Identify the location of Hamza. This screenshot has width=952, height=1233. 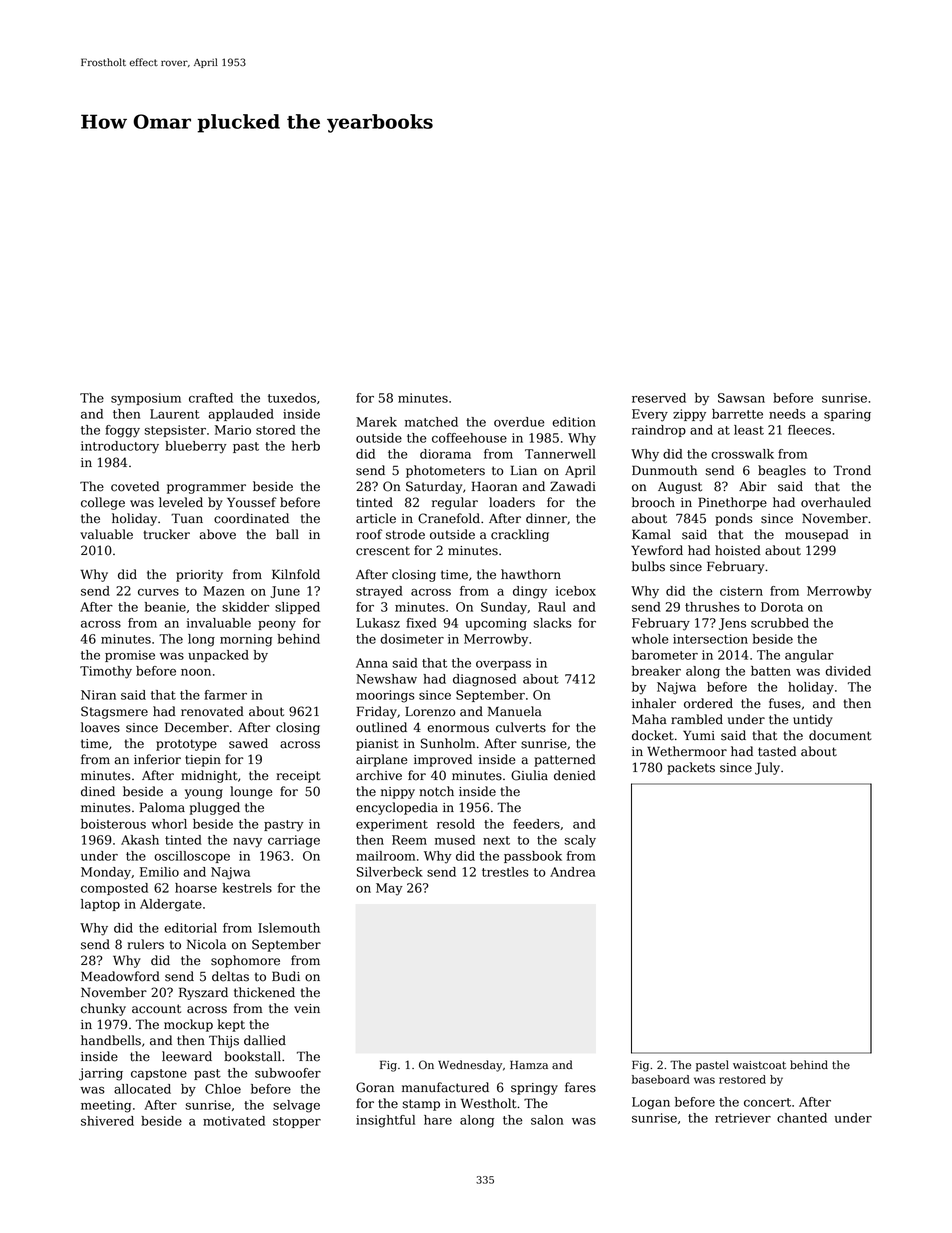
(529, 1065).
